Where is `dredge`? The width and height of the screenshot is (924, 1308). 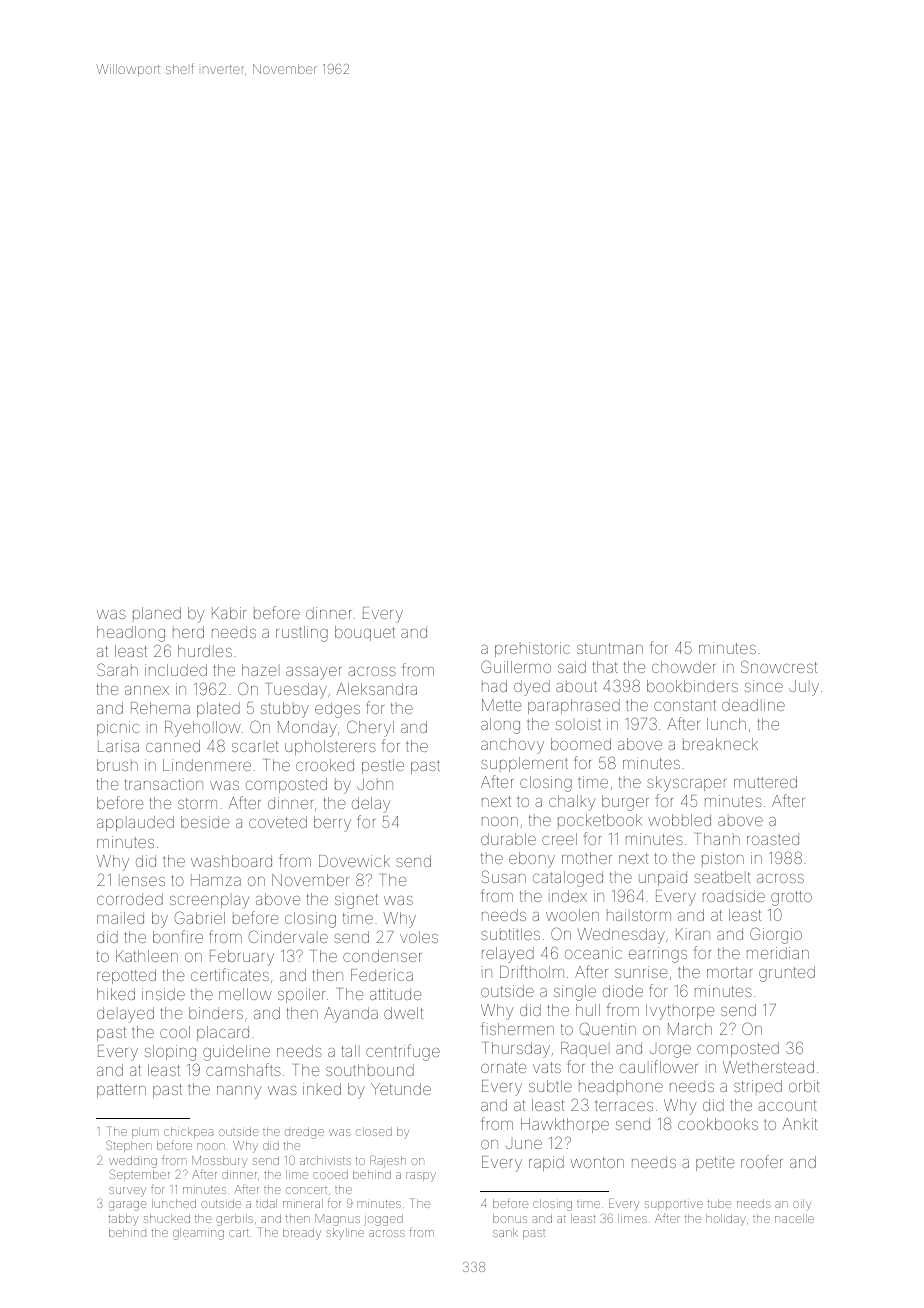 dredge is located at coordinates (304, 1133).
